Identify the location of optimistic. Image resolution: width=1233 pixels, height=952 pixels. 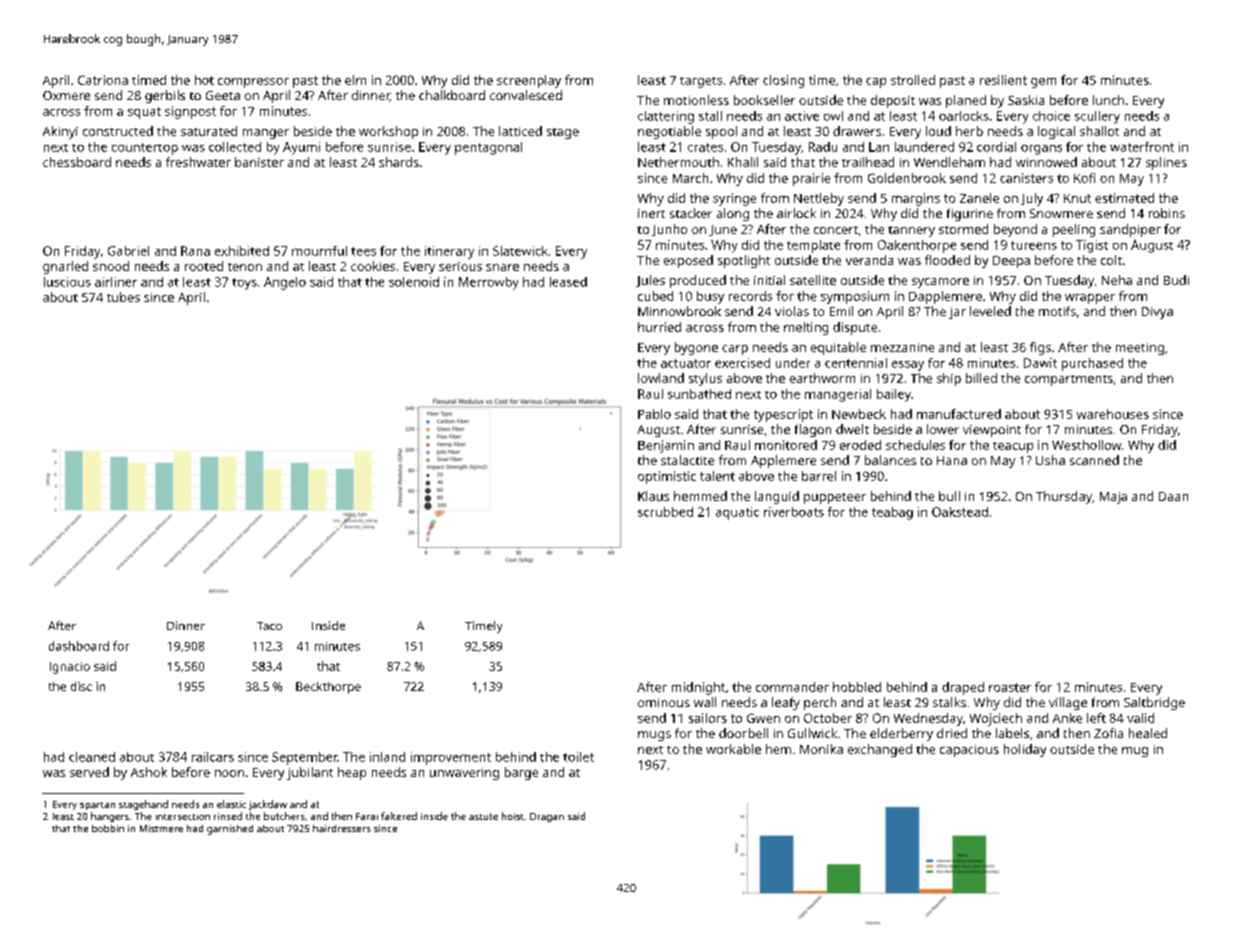
(667, 477).
